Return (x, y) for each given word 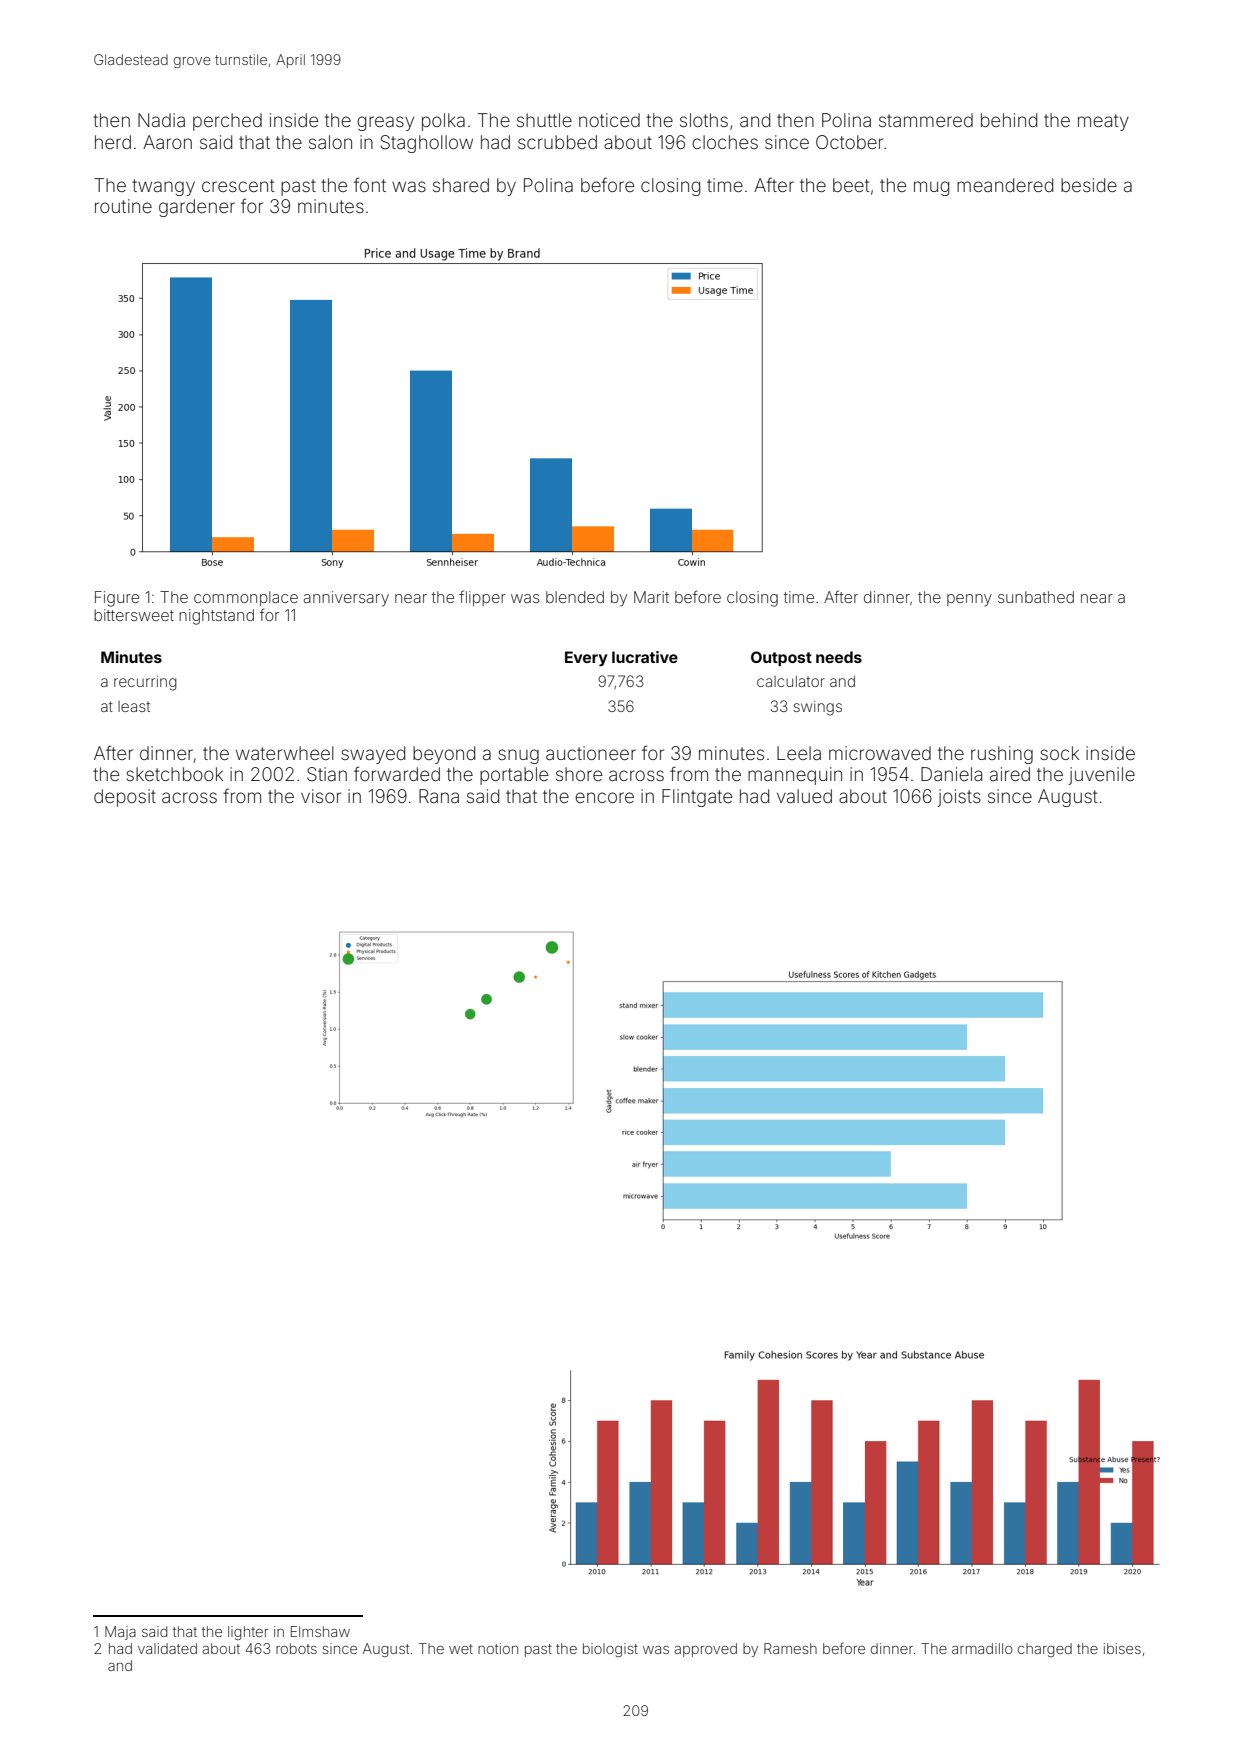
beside (1089, 185)
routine (123, 206)
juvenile (1101, 776)
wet (461, 1649)
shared (461, 185)
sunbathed (1036, 597)
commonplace (246, 598)
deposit (125, 798)
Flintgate (697, 798)
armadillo (982, 1648)
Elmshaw (320, 1631)
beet (851, 185)
